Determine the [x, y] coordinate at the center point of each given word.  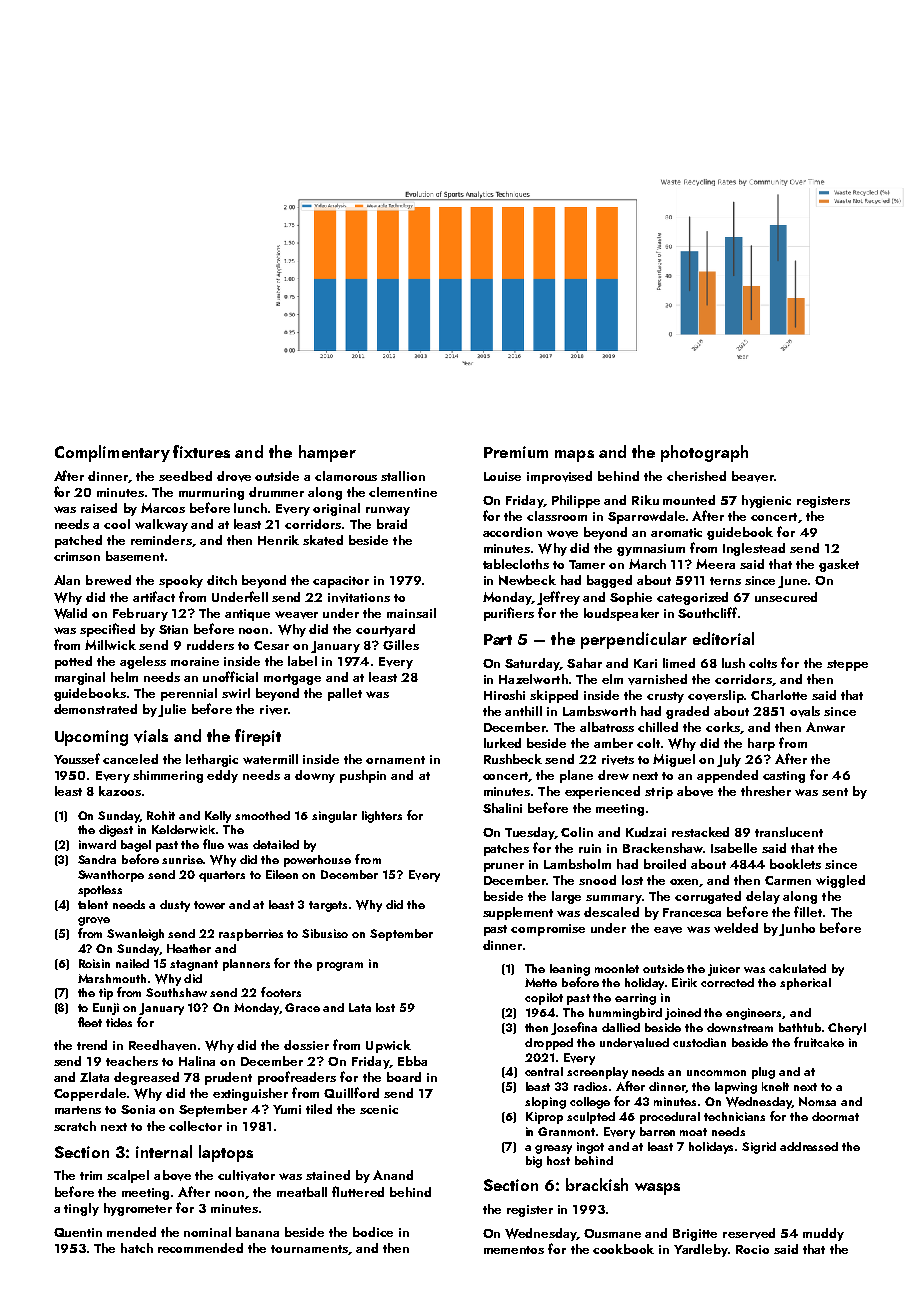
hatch [137, 1248]
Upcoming [91, 738]
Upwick [388, 1046]
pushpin [363, 776]
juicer [724, 970]
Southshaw [176, 992]
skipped [554, 696]
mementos [514, 1250]
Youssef [77, 758]
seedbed [185, 476]
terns [725, 581]
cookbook [623, 1249]
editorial [723, 638]
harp [761, 744]
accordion [512, 532]
